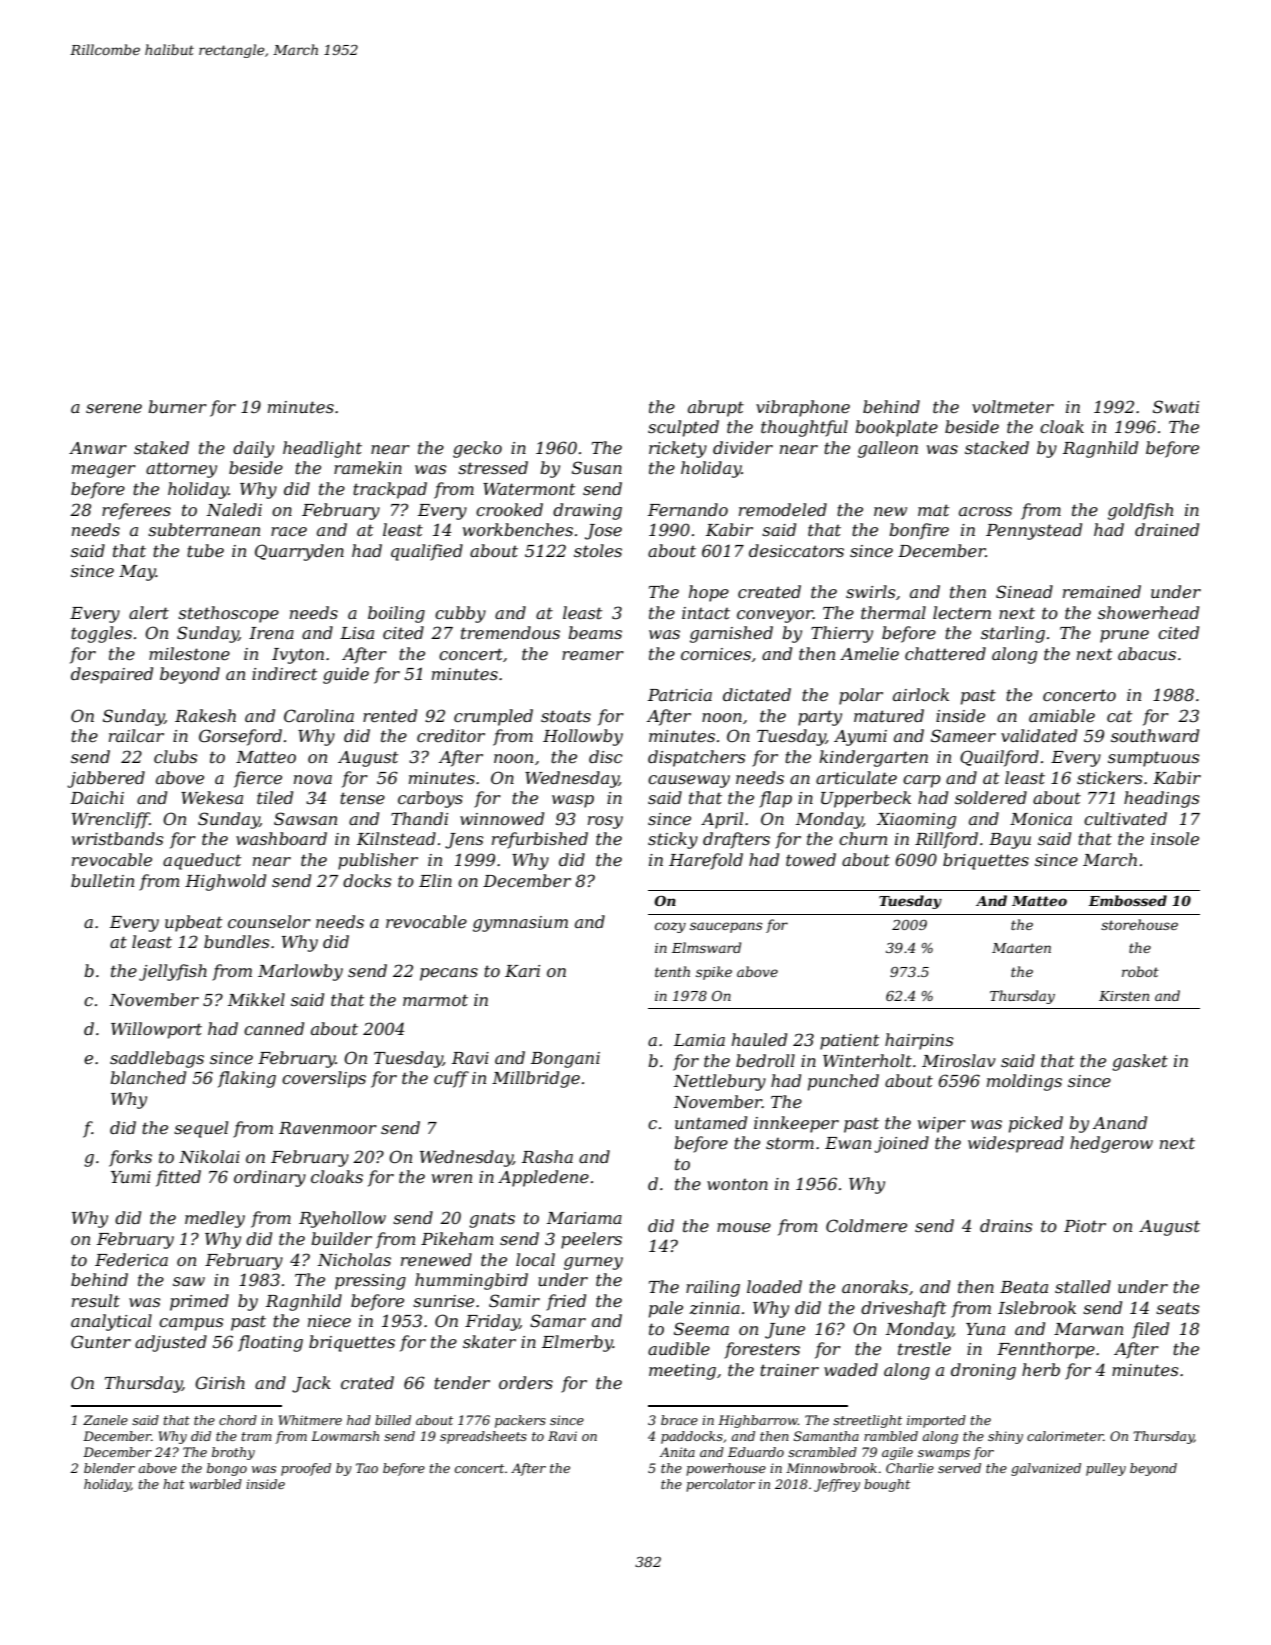 Image resolution: width=1271 pixels, height=1645 pixels. I want to click on upbeat, so click(193, 923).
